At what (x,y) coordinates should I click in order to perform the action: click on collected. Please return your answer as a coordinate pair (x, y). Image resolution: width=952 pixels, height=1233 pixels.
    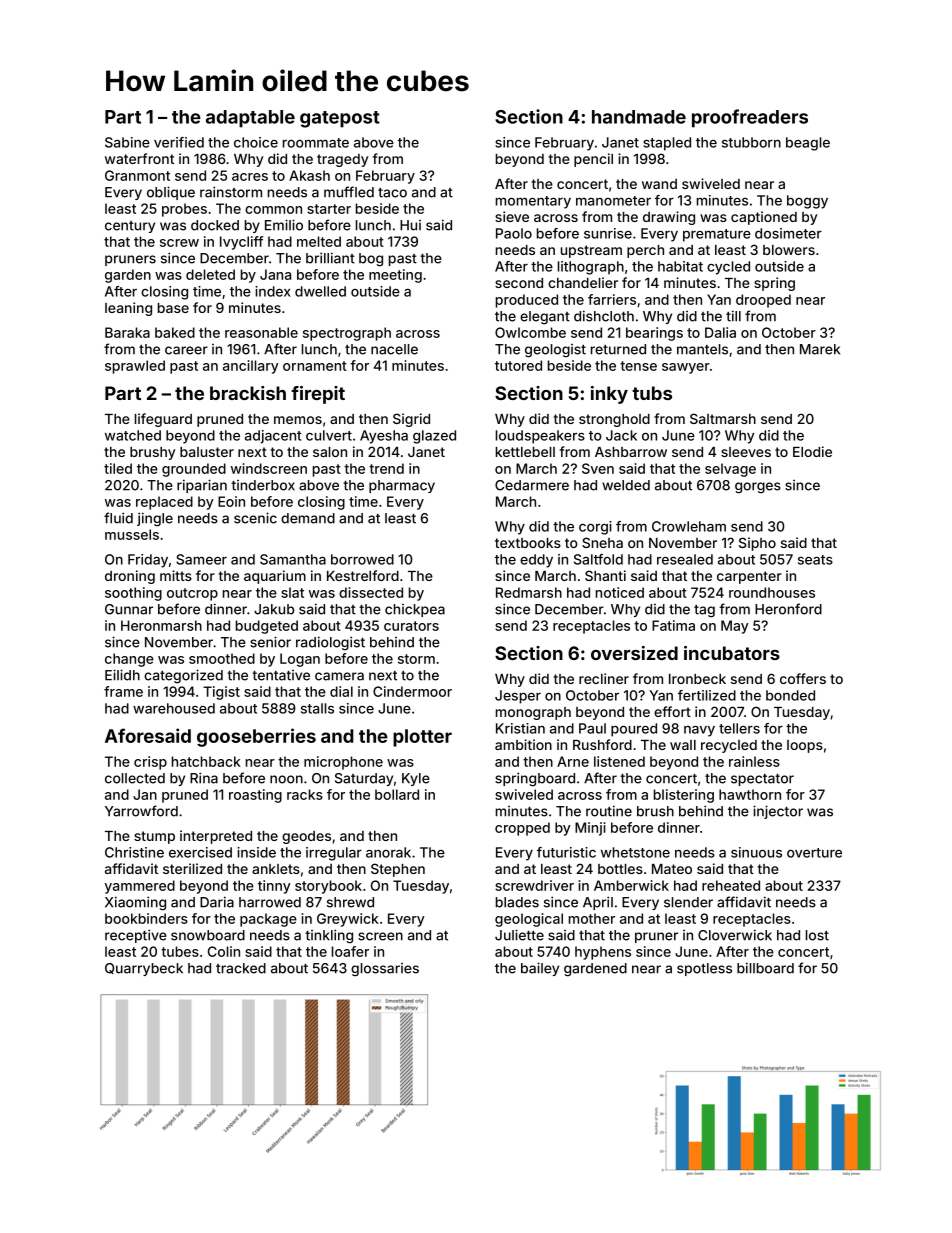
    Looking at the image, I should click on (135, 778).
